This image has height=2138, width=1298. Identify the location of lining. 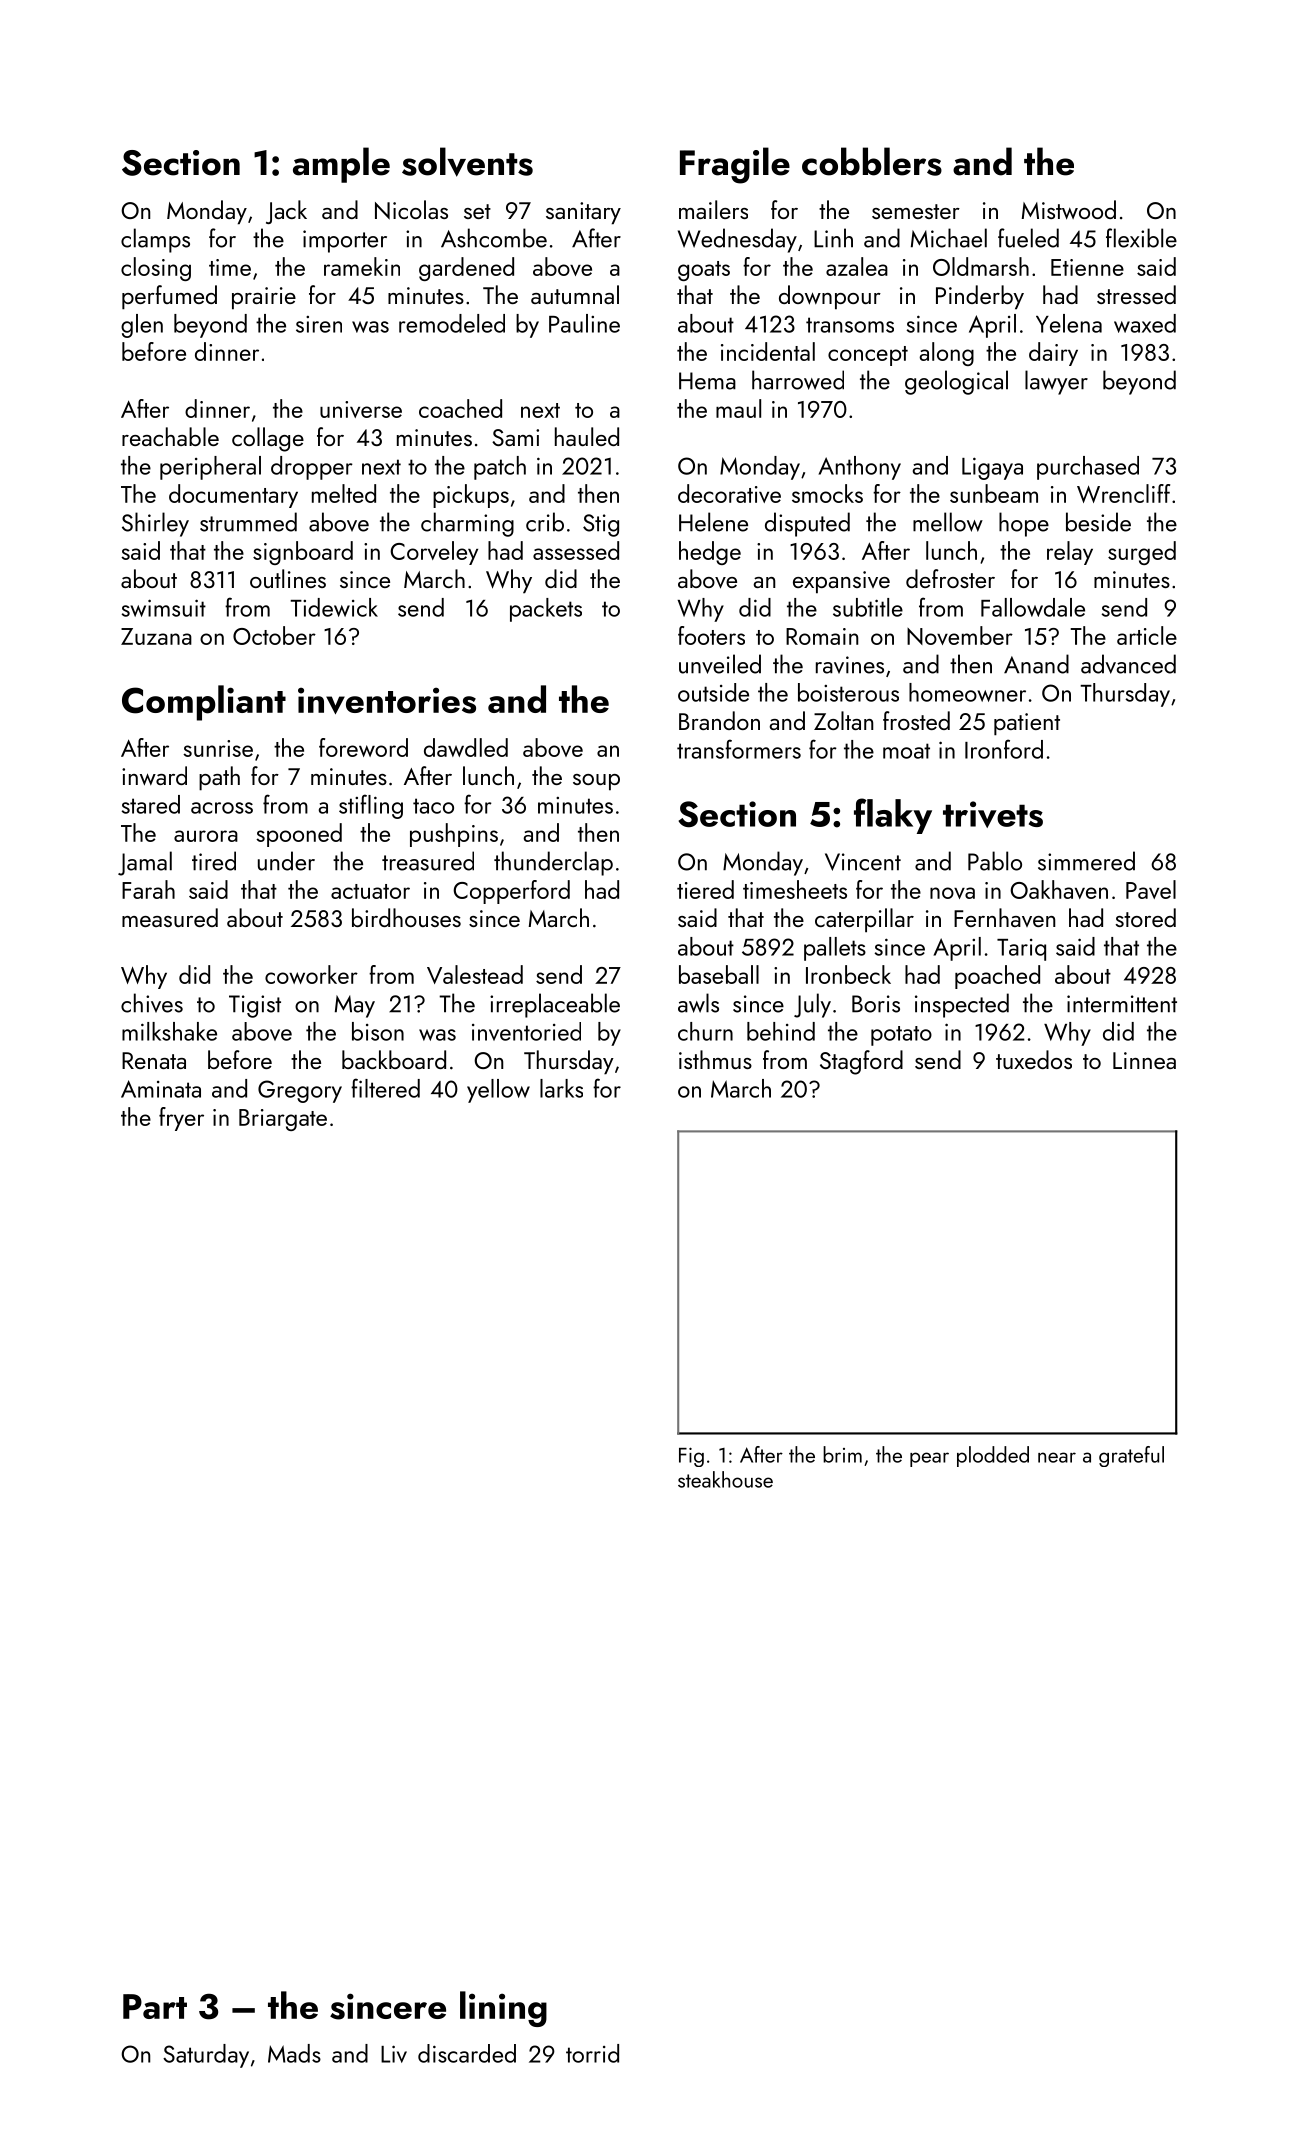
(503, 2009).
